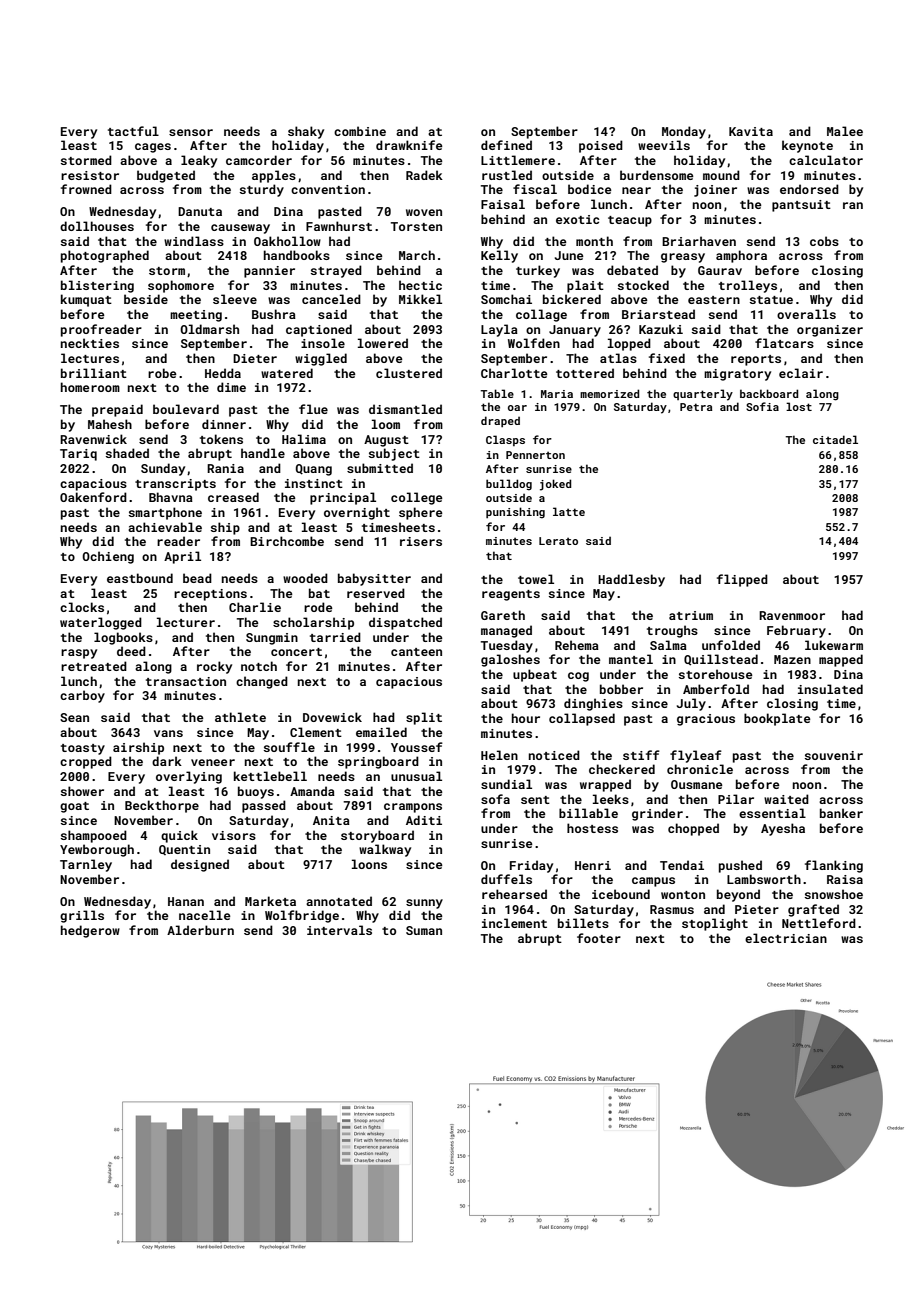 The width and height of the image is (924, 1308). Describe the element at coordinates (191, 132) in the image. I see `sensor` at that location.
